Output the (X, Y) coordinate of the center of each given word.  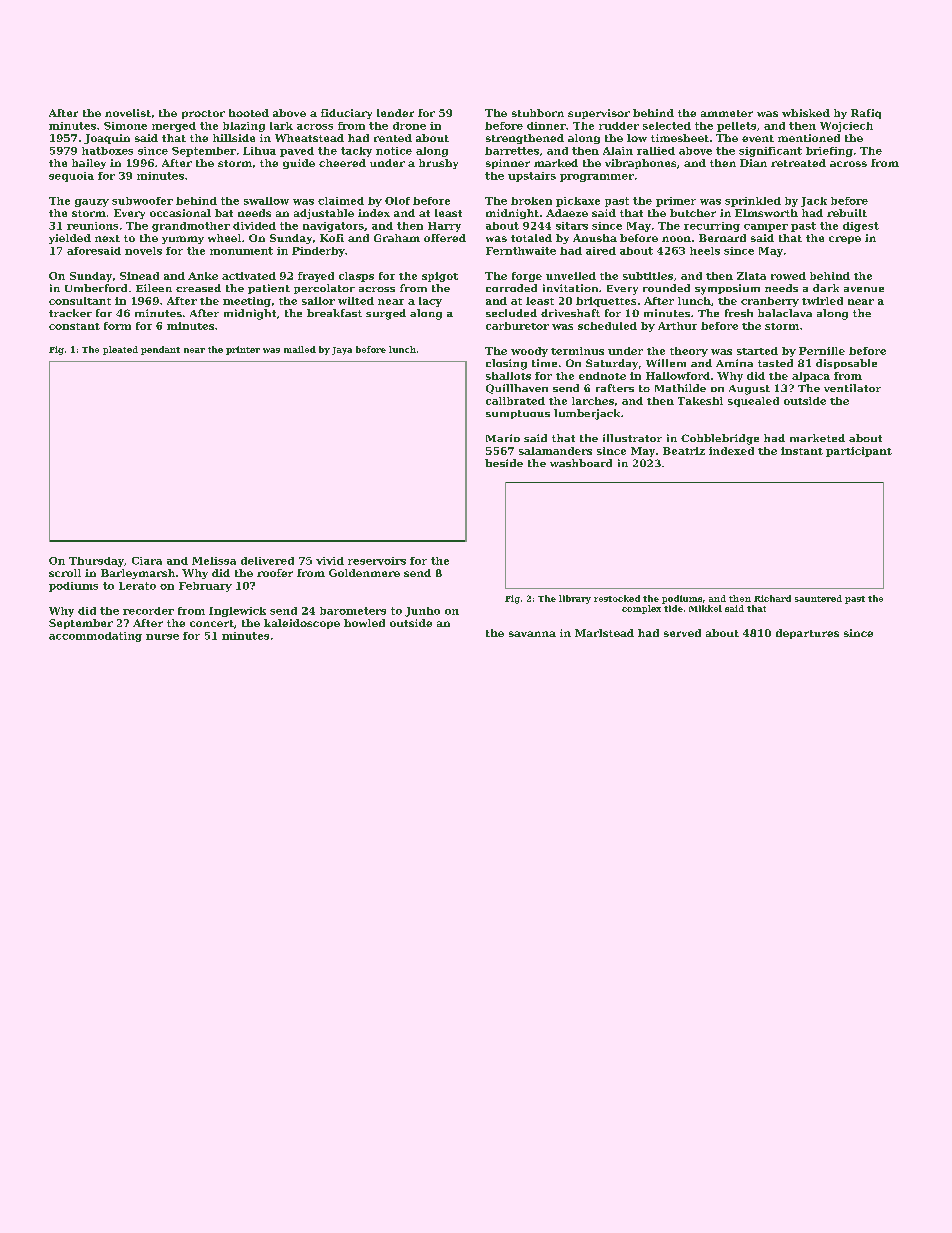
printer (243, 350)
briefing (829, 152)
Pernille (822, 351)
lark (281, 126)
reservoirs (377, 561)
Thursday (96, 562)
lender (395, 113)
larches (593, 401)
